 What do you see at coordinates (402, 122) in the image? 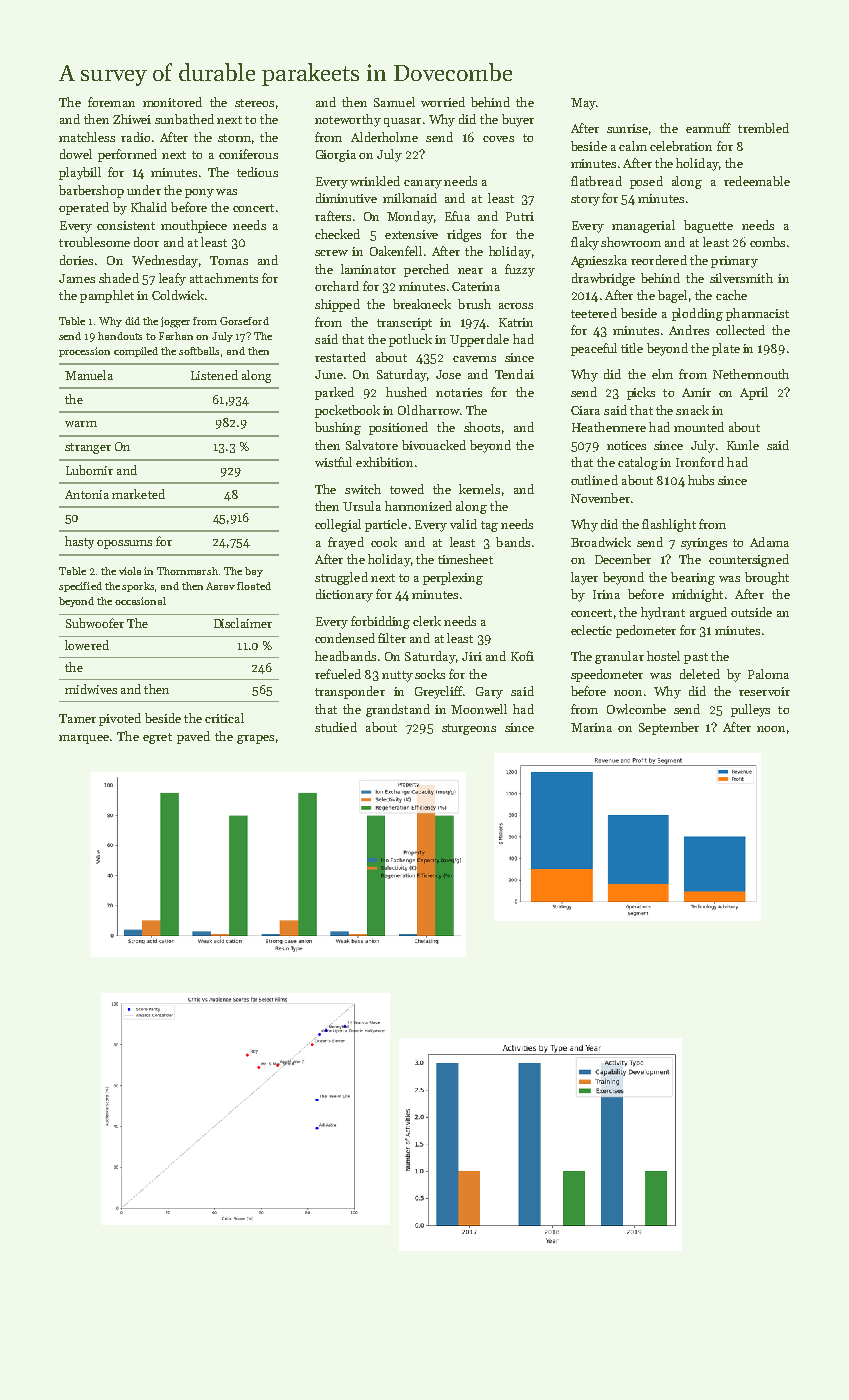
I see `quasar` at bounding box center [402, 122].
